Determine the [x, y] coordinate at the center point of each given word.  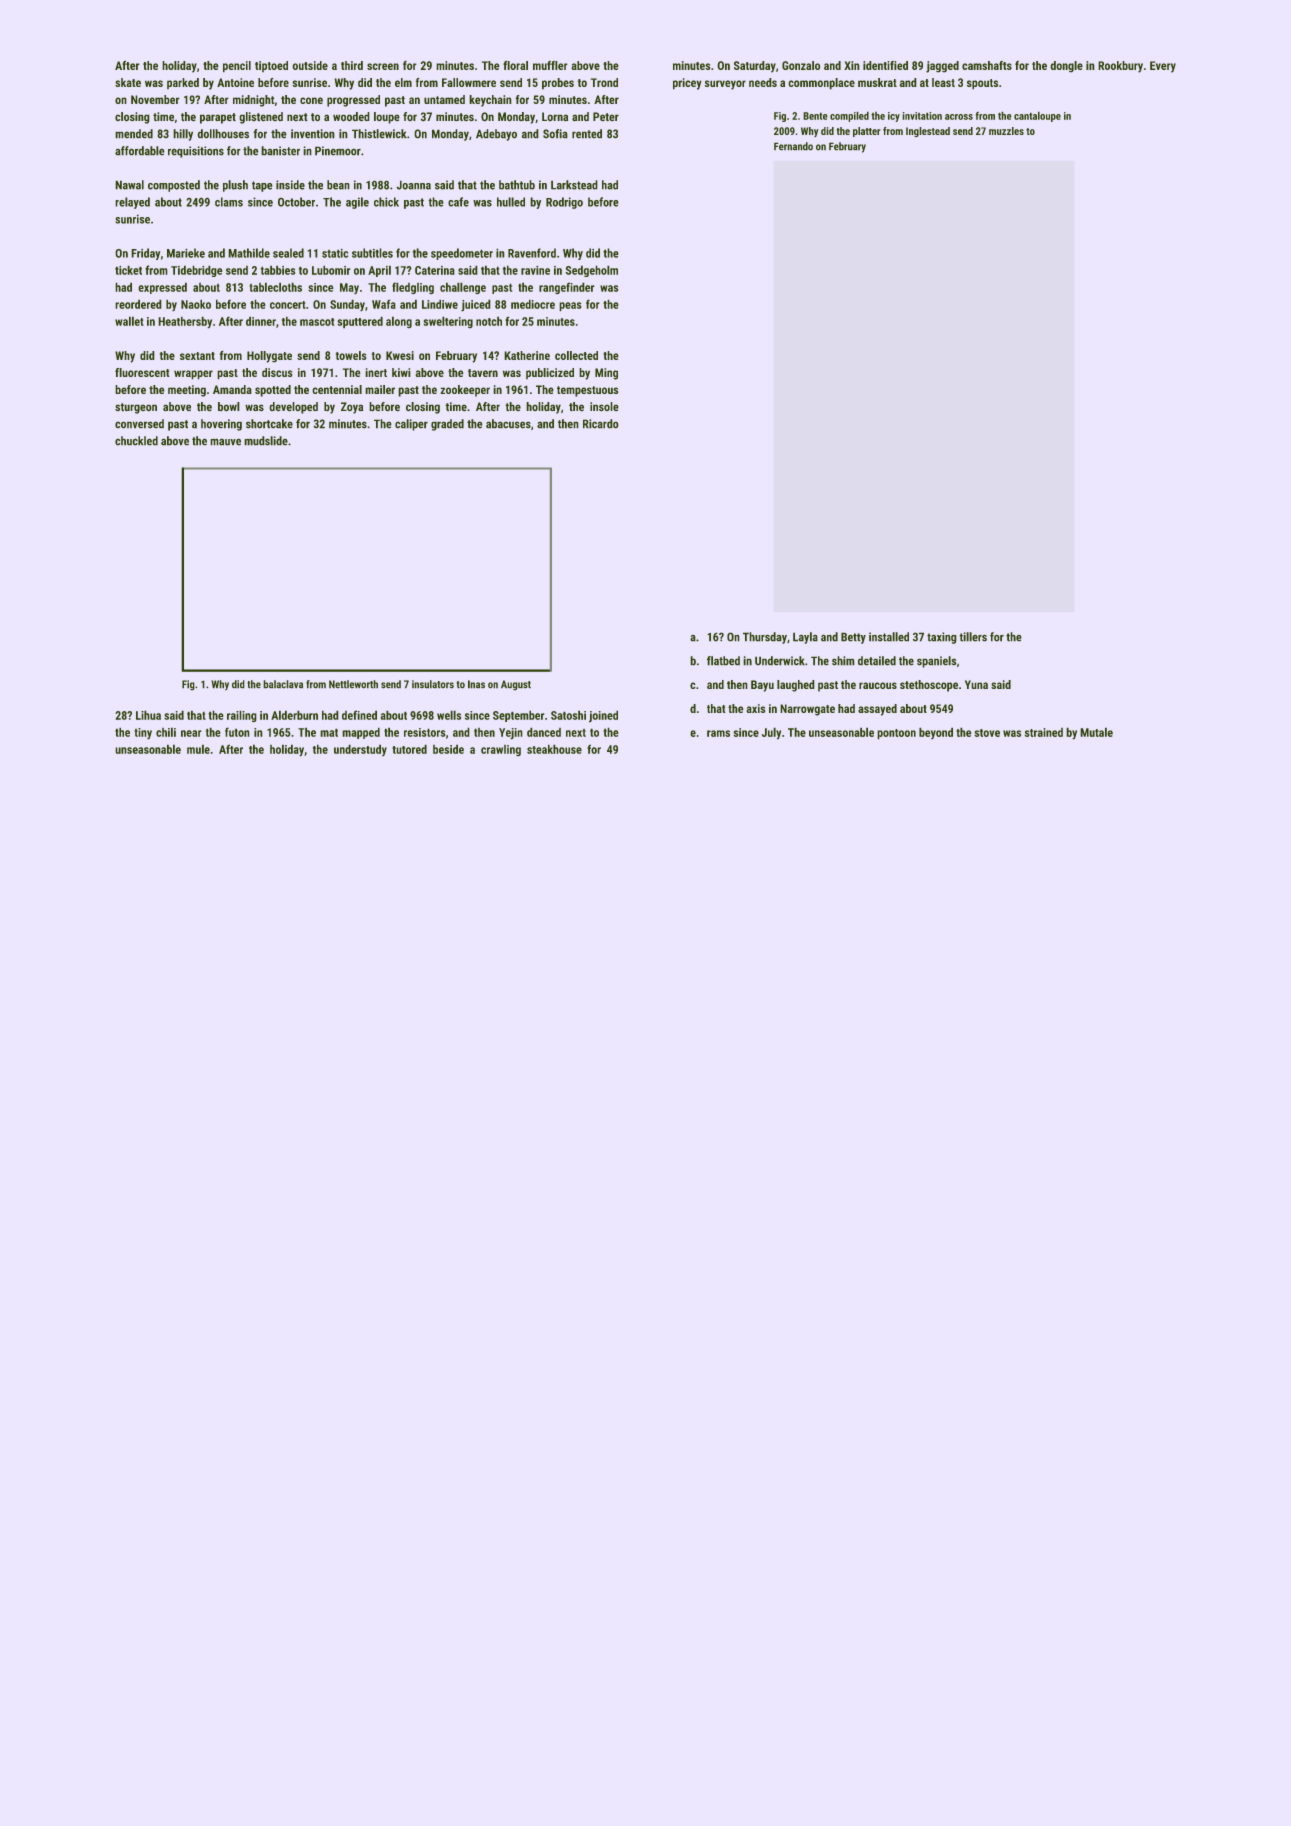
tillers [973, 637]
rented [587, 134]
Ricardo [601, 424]
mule [198, 749]
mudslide [266, 441]
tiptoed [271, 66]
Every [1163, 67]
